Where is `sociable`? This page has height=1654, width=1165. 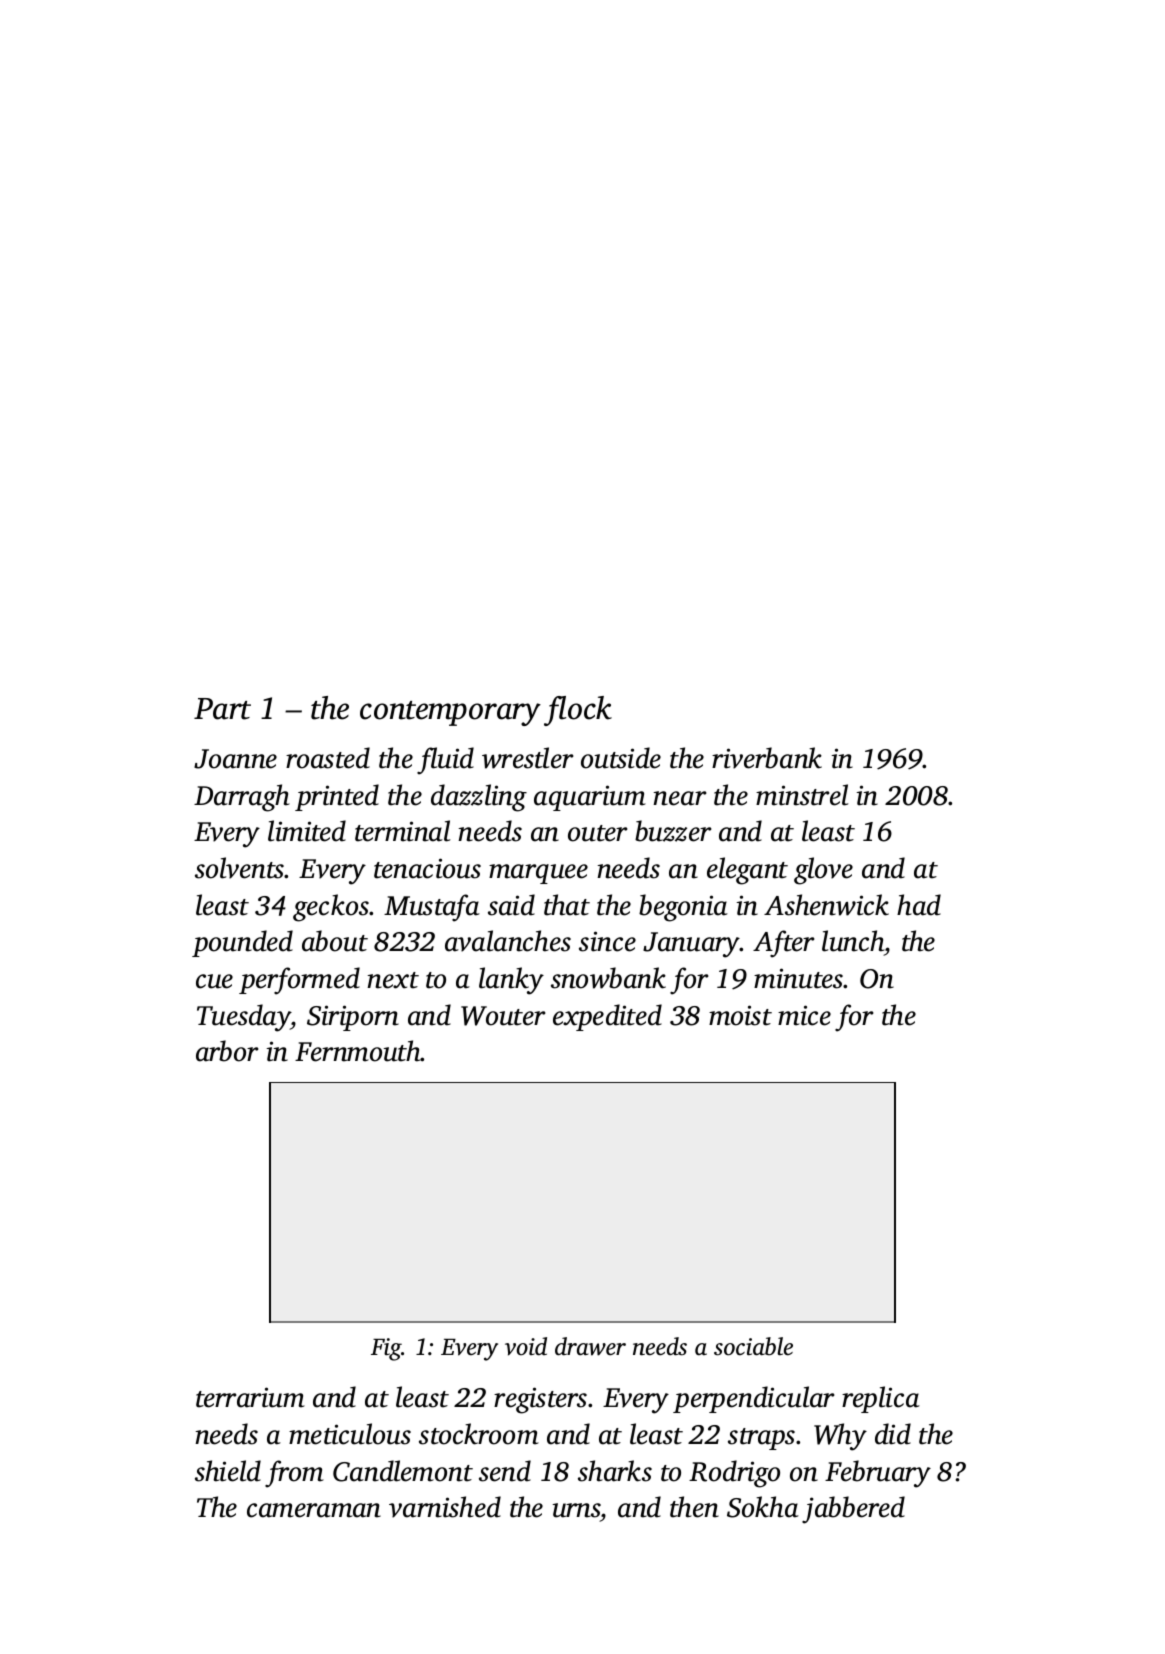
sociable is located at coordinates (753, 1346).
